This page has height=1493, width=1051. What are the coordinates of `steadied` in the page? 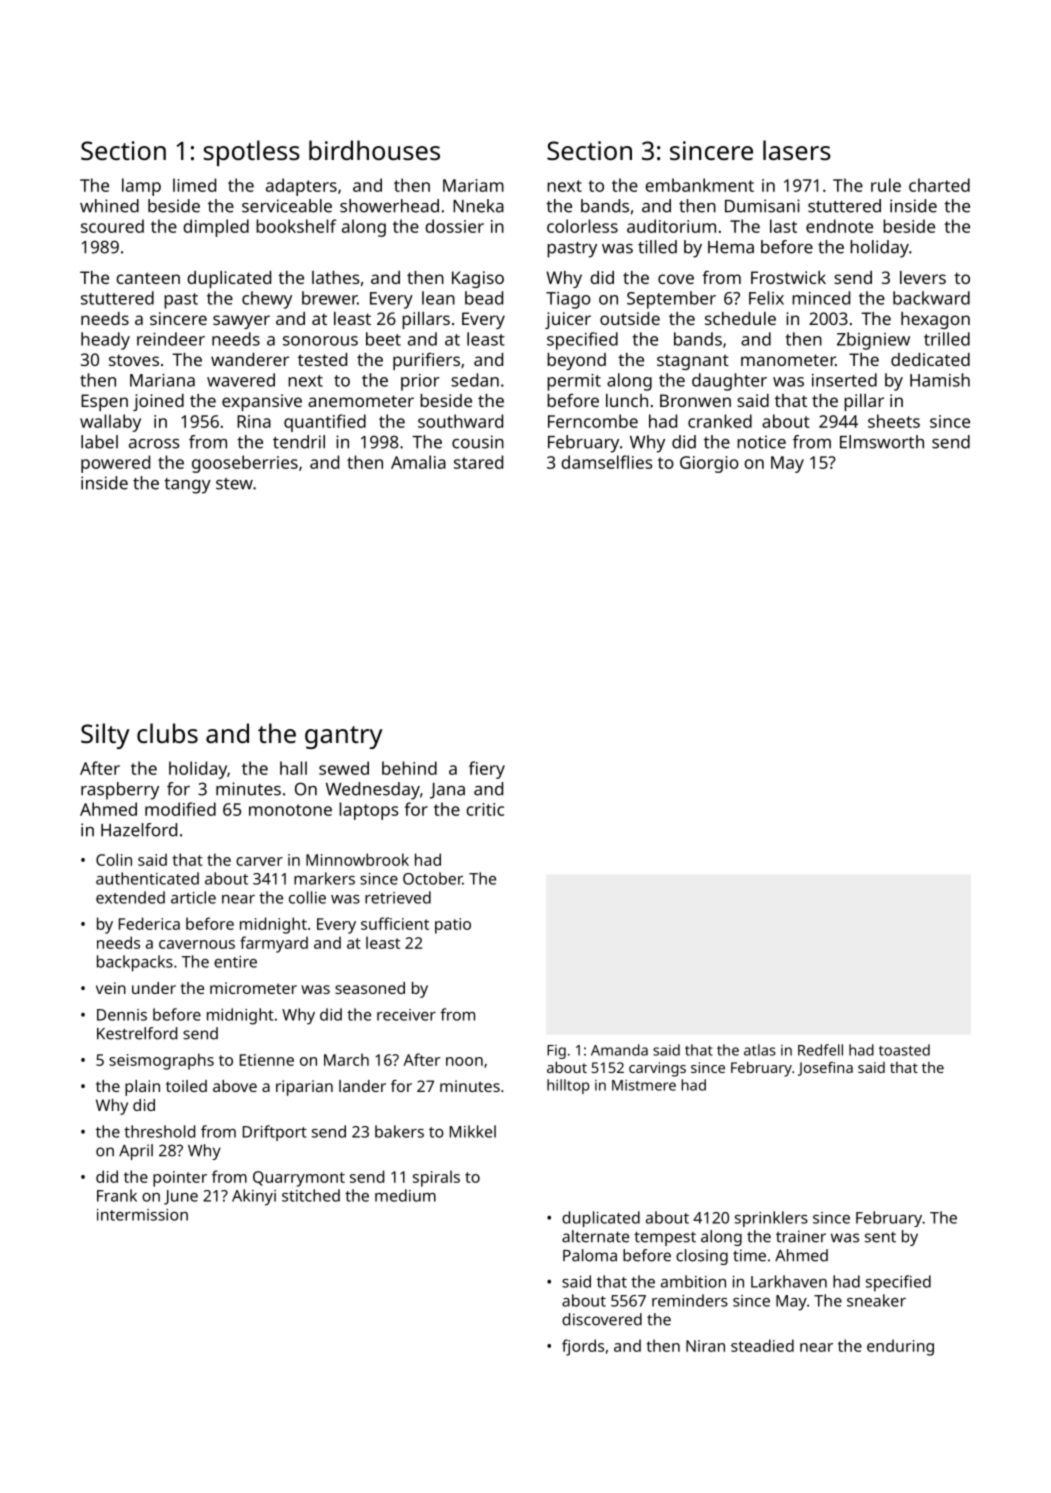 It's located at (762, 1345).
